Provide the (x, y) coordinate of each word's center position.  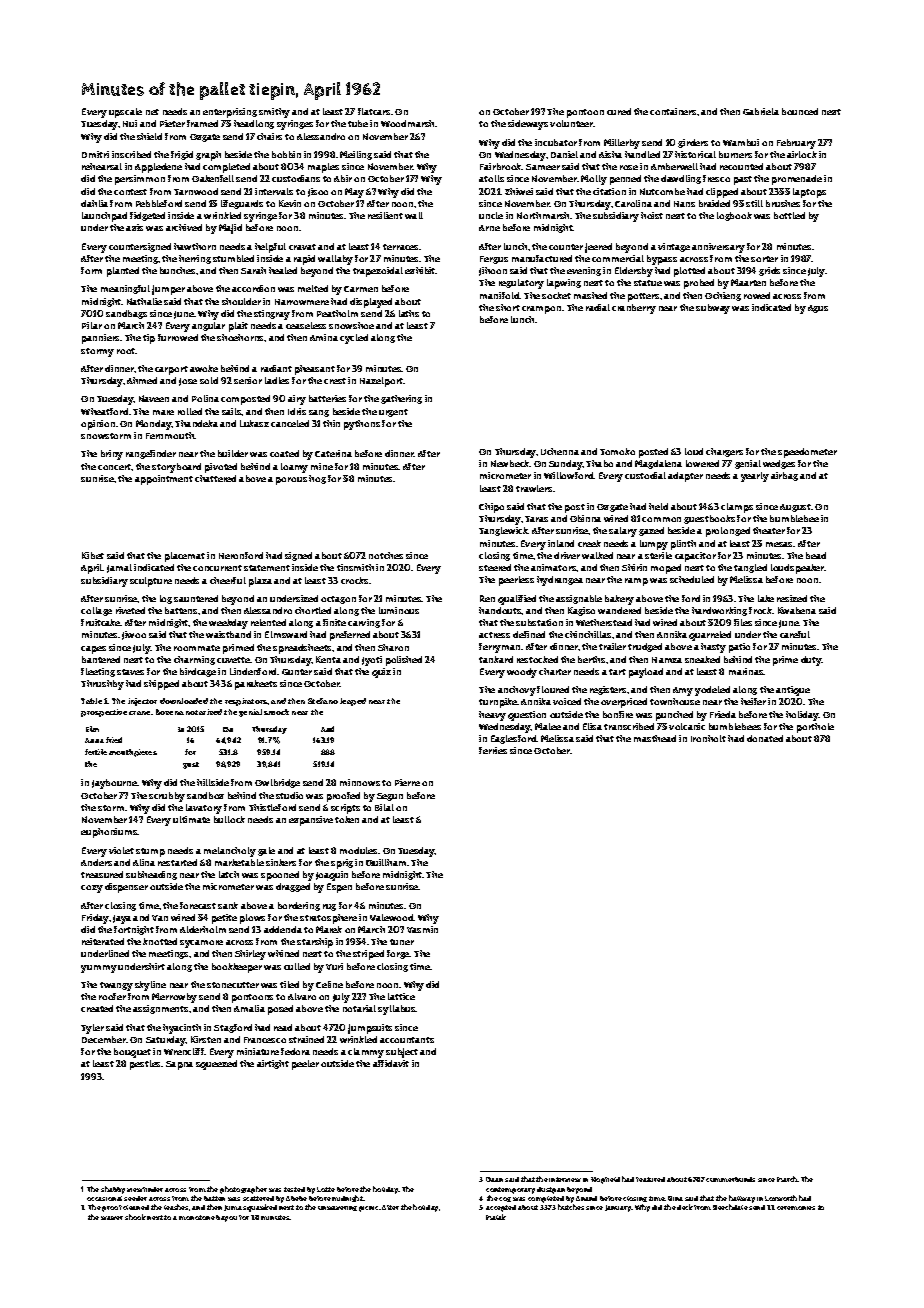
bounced (800, 111)
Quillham (386, 862)
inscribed (131, 154)
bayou (226, 1218)
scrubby (167, 797)
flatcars (374, 111)
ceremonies (796, 1208)
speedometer (807, 453)
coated (284, 453)
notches (386, 555)
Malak (496, 1217)
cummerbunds (730, 1179)
